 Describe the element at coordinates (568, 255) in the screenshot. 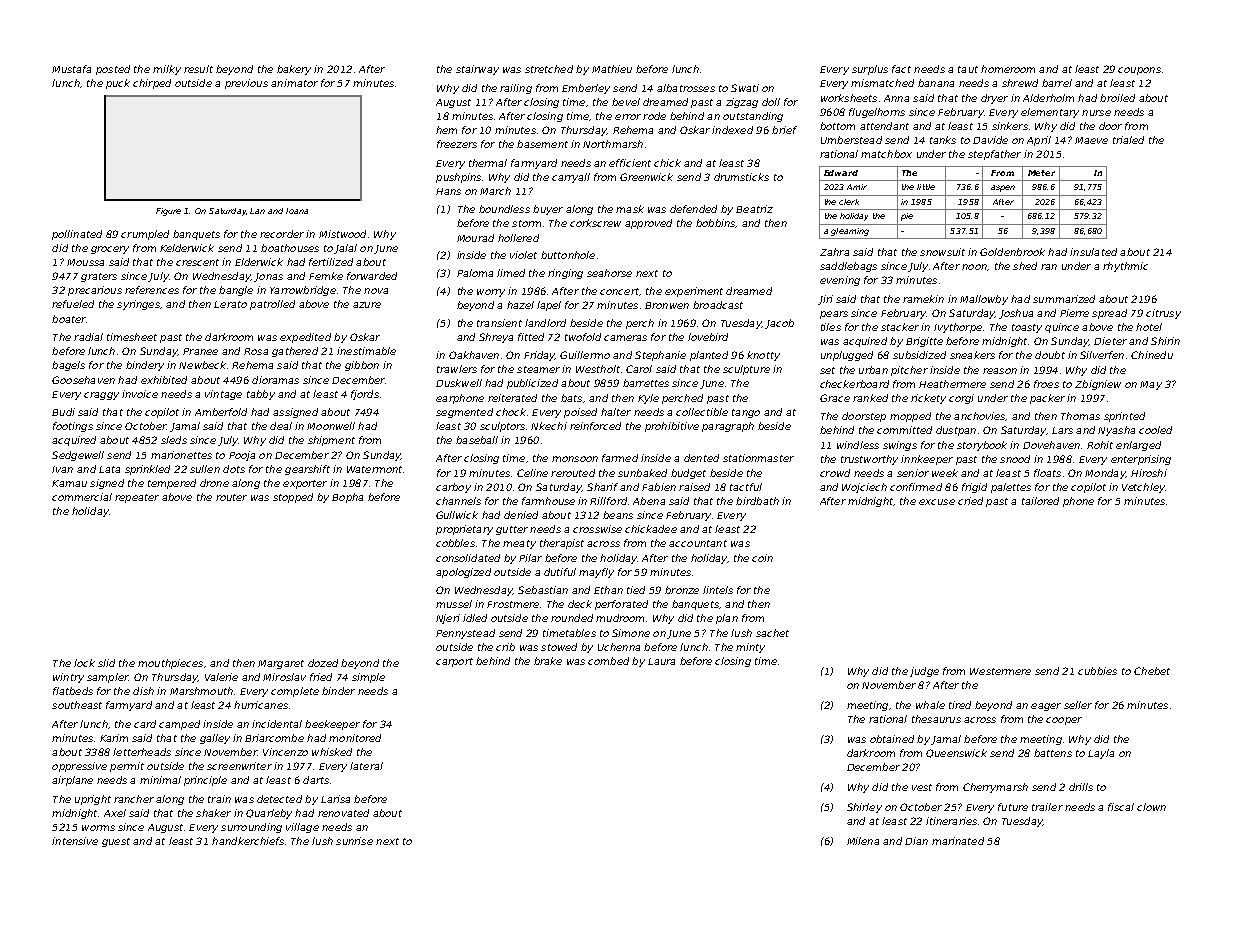

I see `buttonhole` at that location.
